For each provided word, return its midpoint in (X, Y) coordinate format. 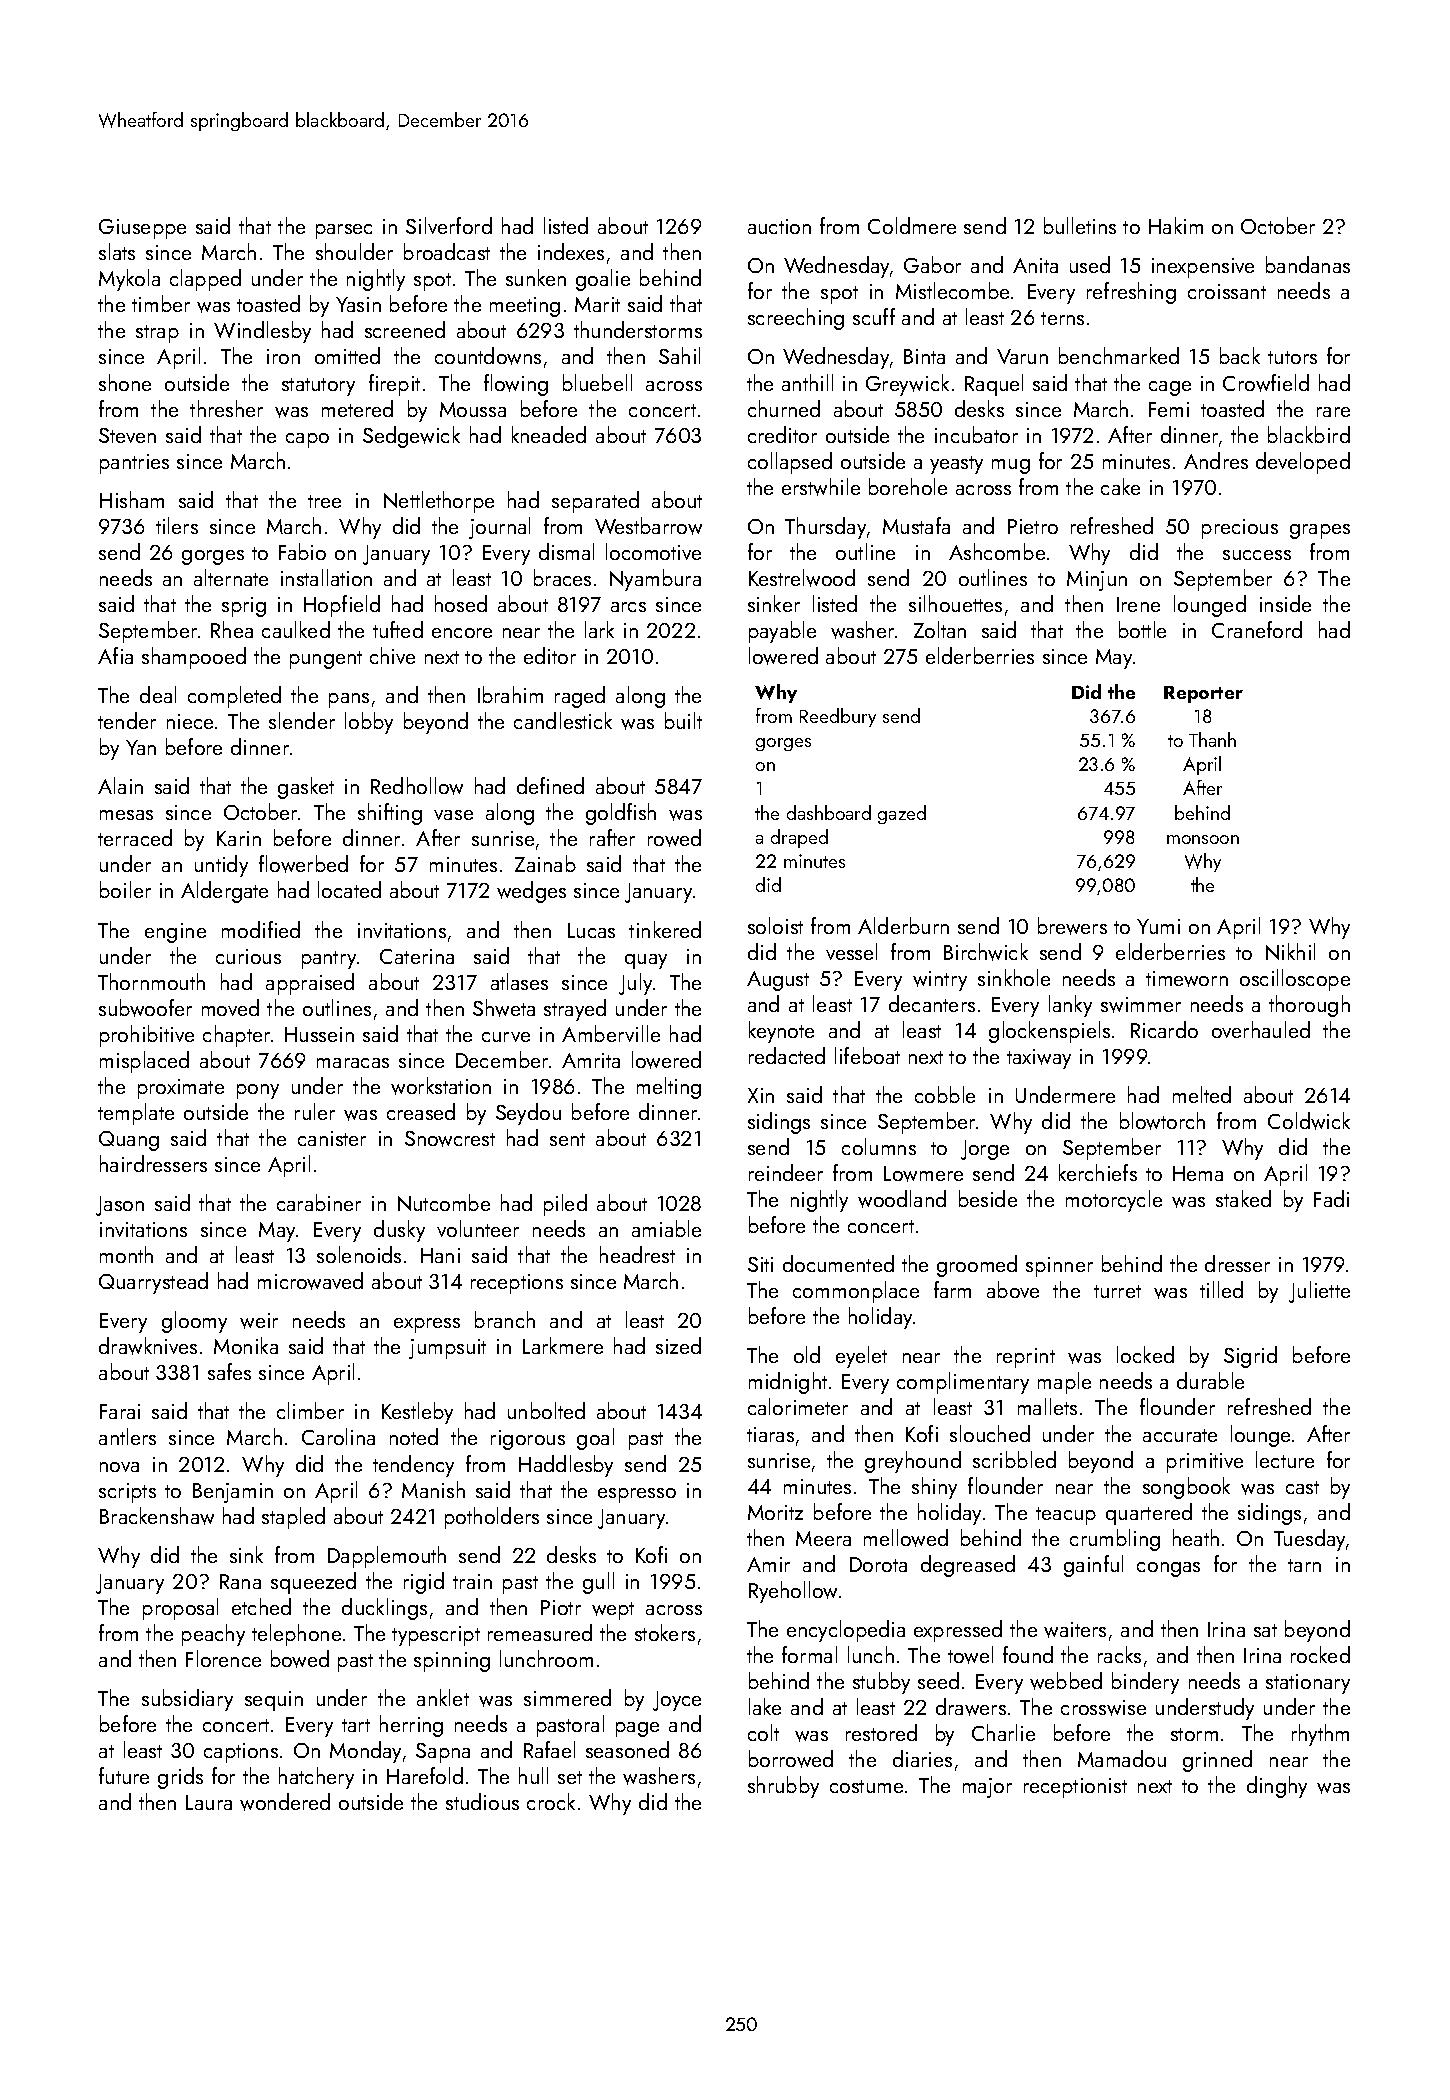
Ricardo (1164, 1029)
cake (1120, 486)
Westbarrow (648, 526)
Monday (365, 1752)
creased (421, 1111)
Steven (127, 435)
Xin (761, 1095)
